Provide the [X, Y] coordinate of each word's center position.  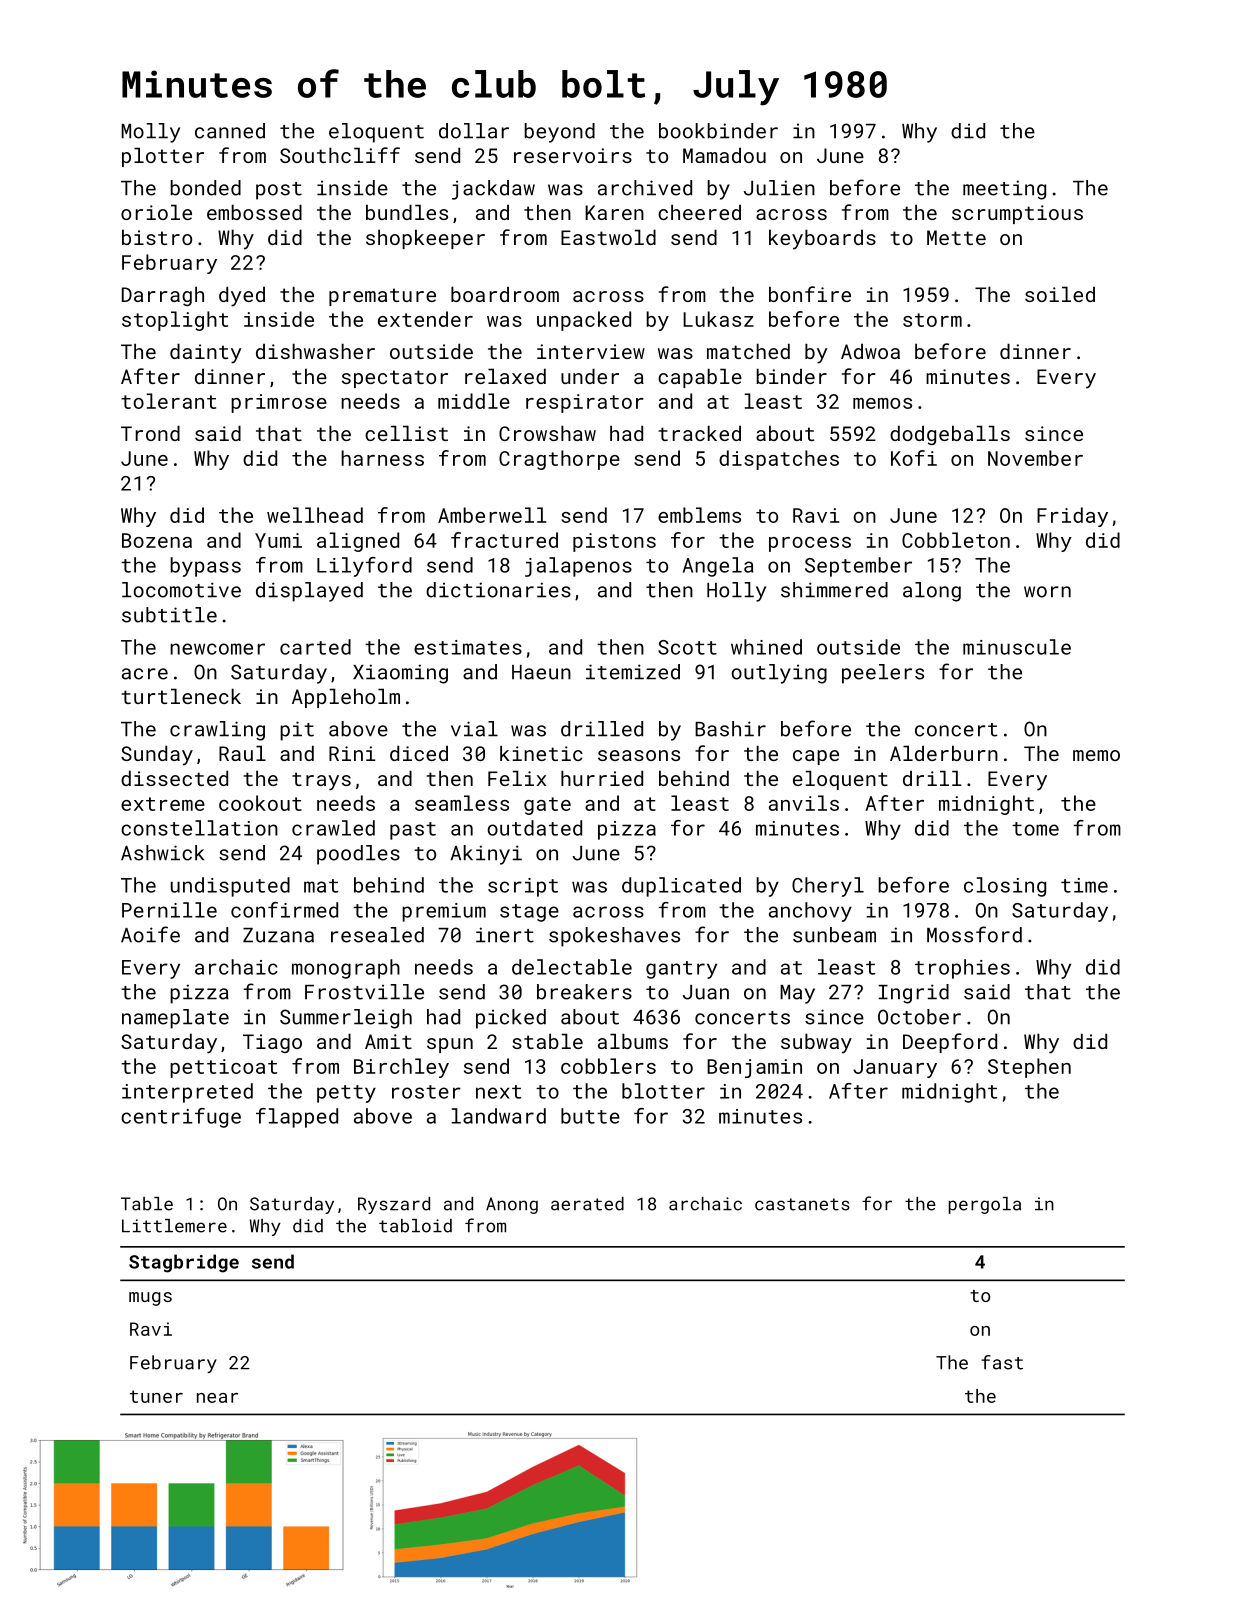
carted [315, 647]
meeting [1004, 190]
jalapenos [578, 567]
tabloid [415, 1226]
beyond [559, 133]
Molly [150, 133]
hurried [602, 778]
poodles [358, 855]
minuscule [1017, 647]
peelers [883, 674]
